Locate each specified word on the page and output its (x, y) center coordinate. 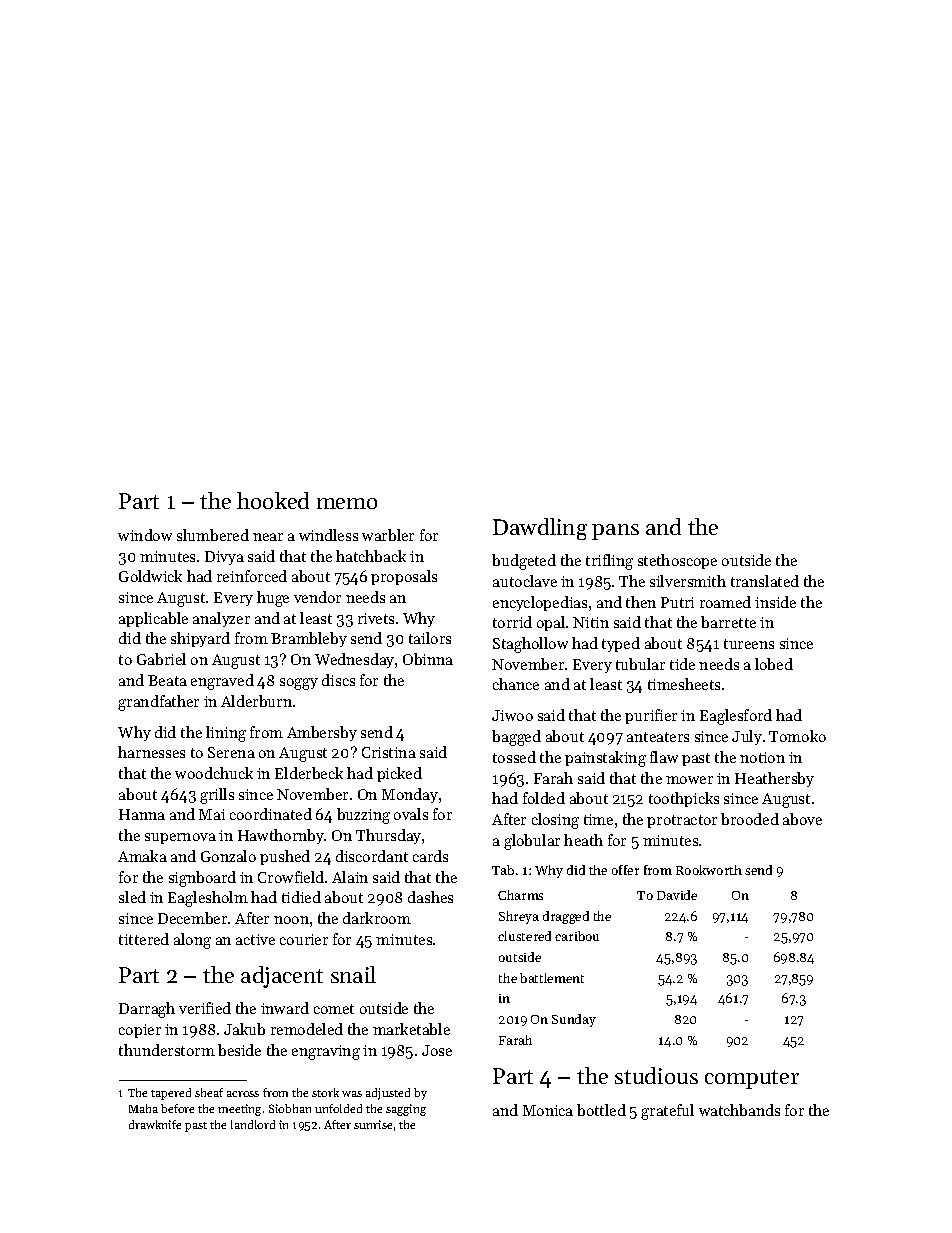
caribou (577, 936)
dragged (566, 917)
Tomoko (797, 736)
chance (516, 684)
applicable (153, 619)
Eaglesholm (208, 899)
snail (353, 974)
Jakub (244, 1029)
